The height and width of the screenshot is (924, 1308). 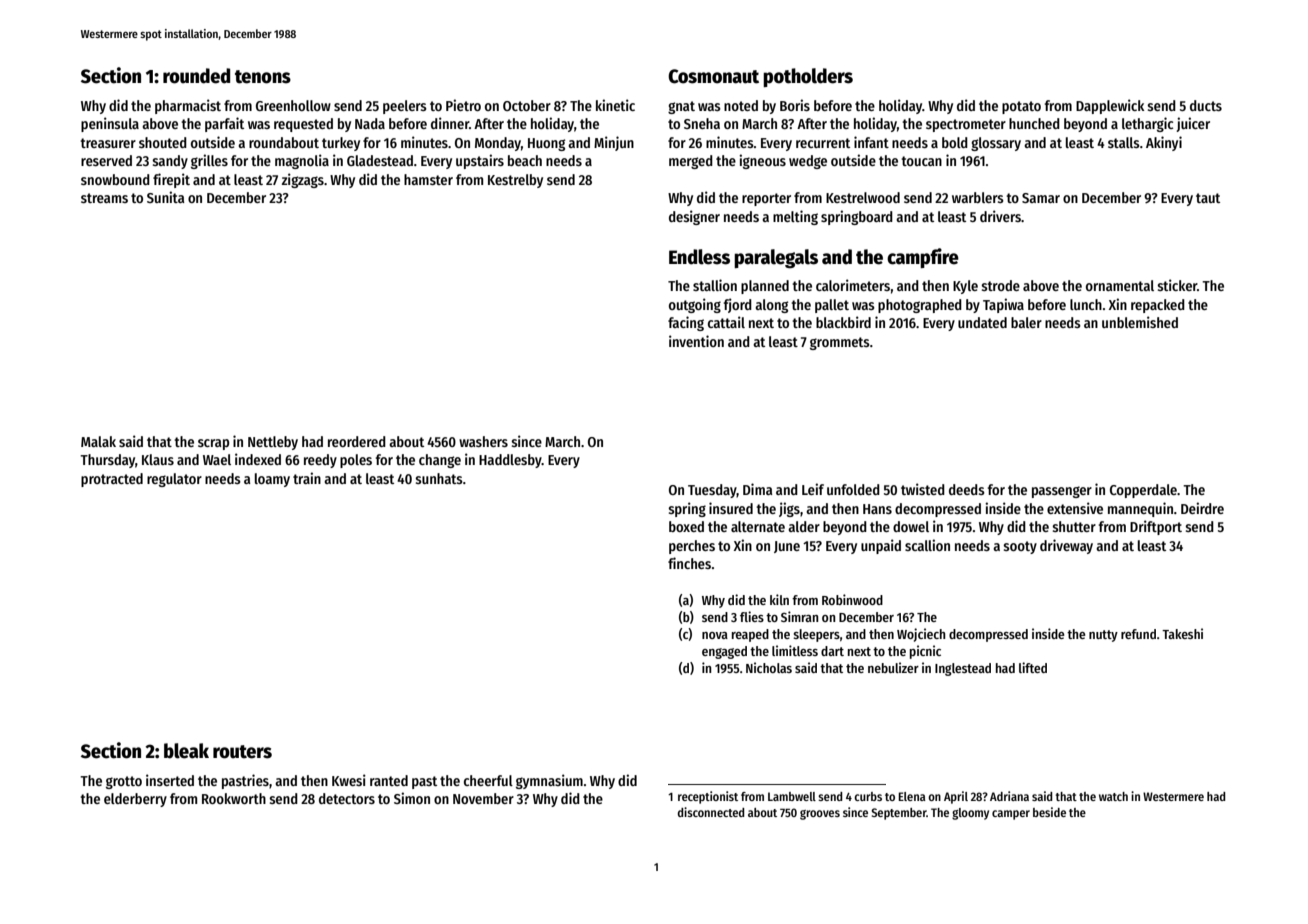 I want to click on Nicholas, so click(x=769, y=667).
